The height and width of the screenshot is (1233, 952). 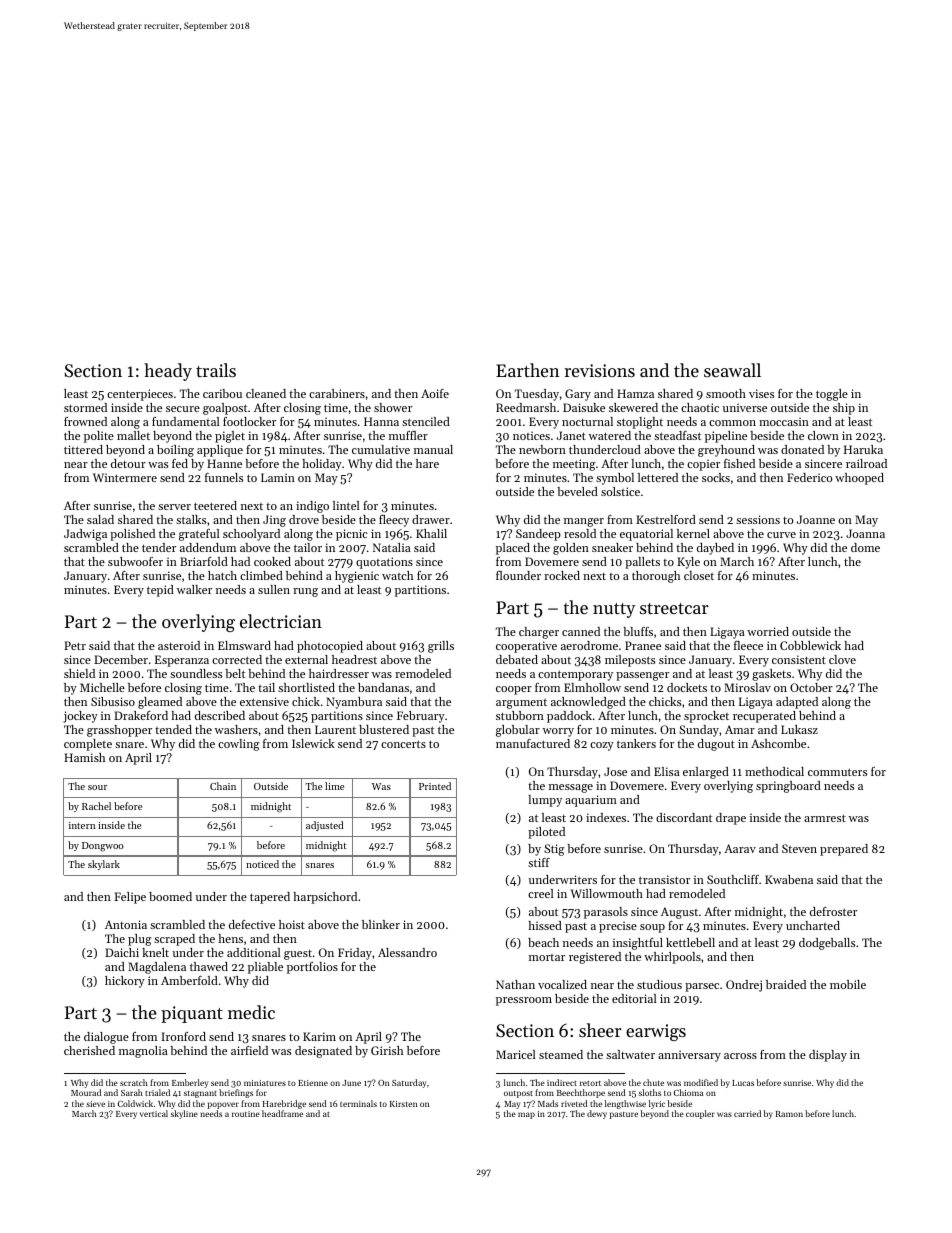 What do you see at coordinates (184, 1114) in the screenshot?
I see `skyline` at bounding box center [184, 1114].
